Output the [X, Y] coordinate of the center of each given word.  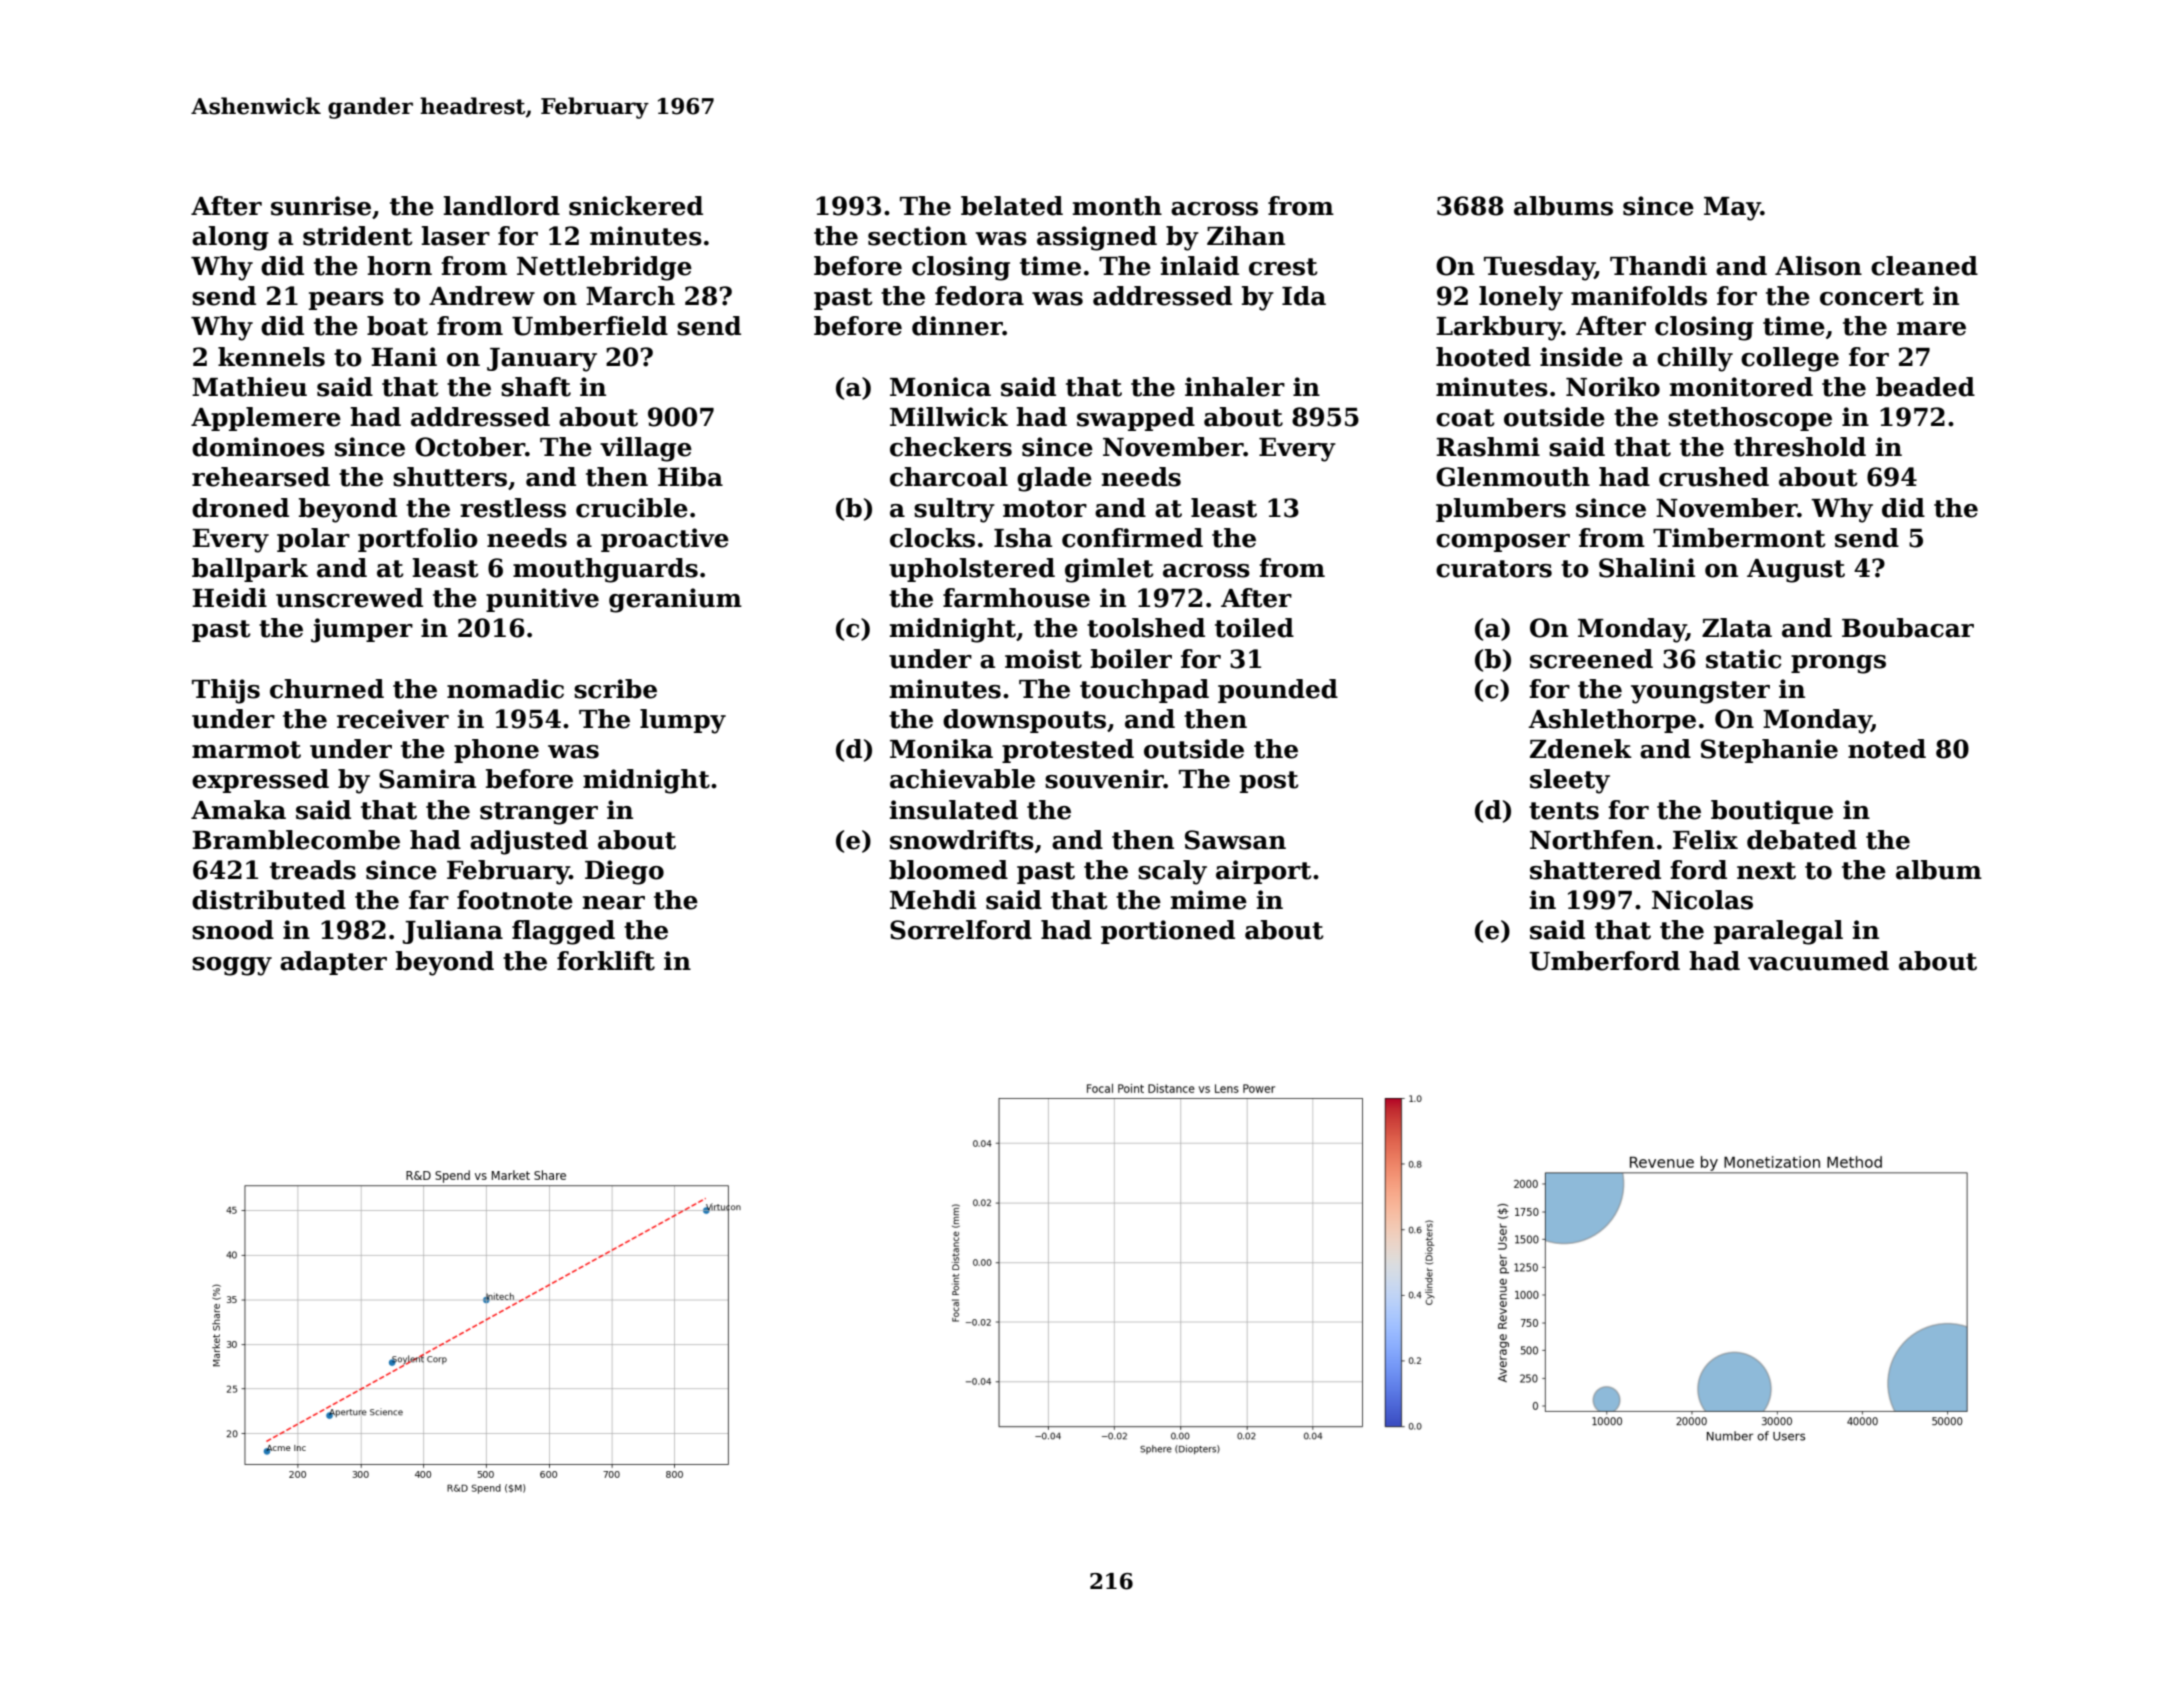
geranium [675, 600]
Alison [1818, 266]
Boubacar [1908, 628]
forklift [606, 961]
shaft [536, 387]
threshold [1800, 447]
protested [1068, 751]
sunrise [321, 206]
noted [1887, 749]
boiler [1131, 659]
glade [1054, 479]
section [917, 236]
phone [496, 751]
